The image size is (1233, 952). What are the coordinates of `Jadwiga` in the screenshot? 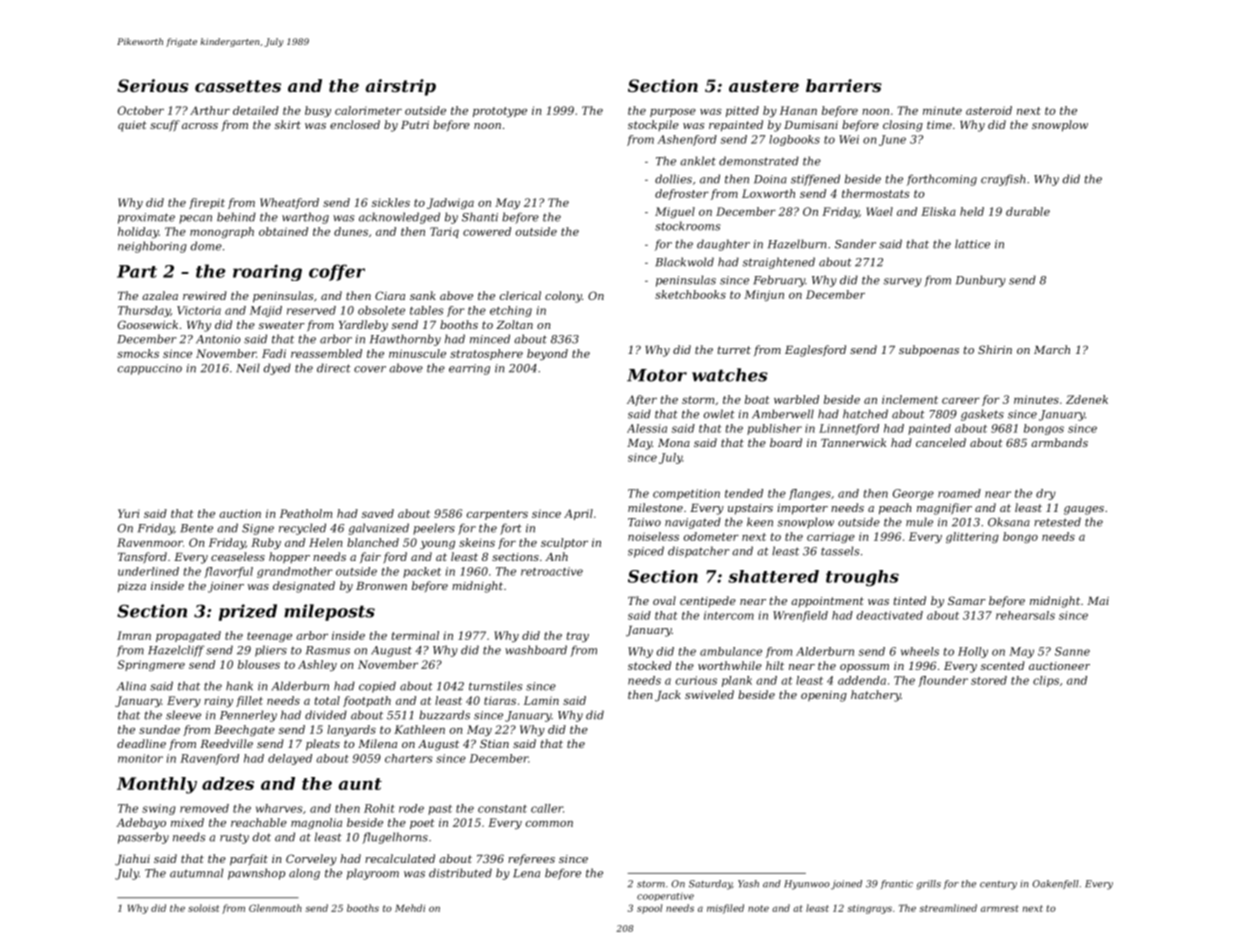 It's located at (450, 203).
